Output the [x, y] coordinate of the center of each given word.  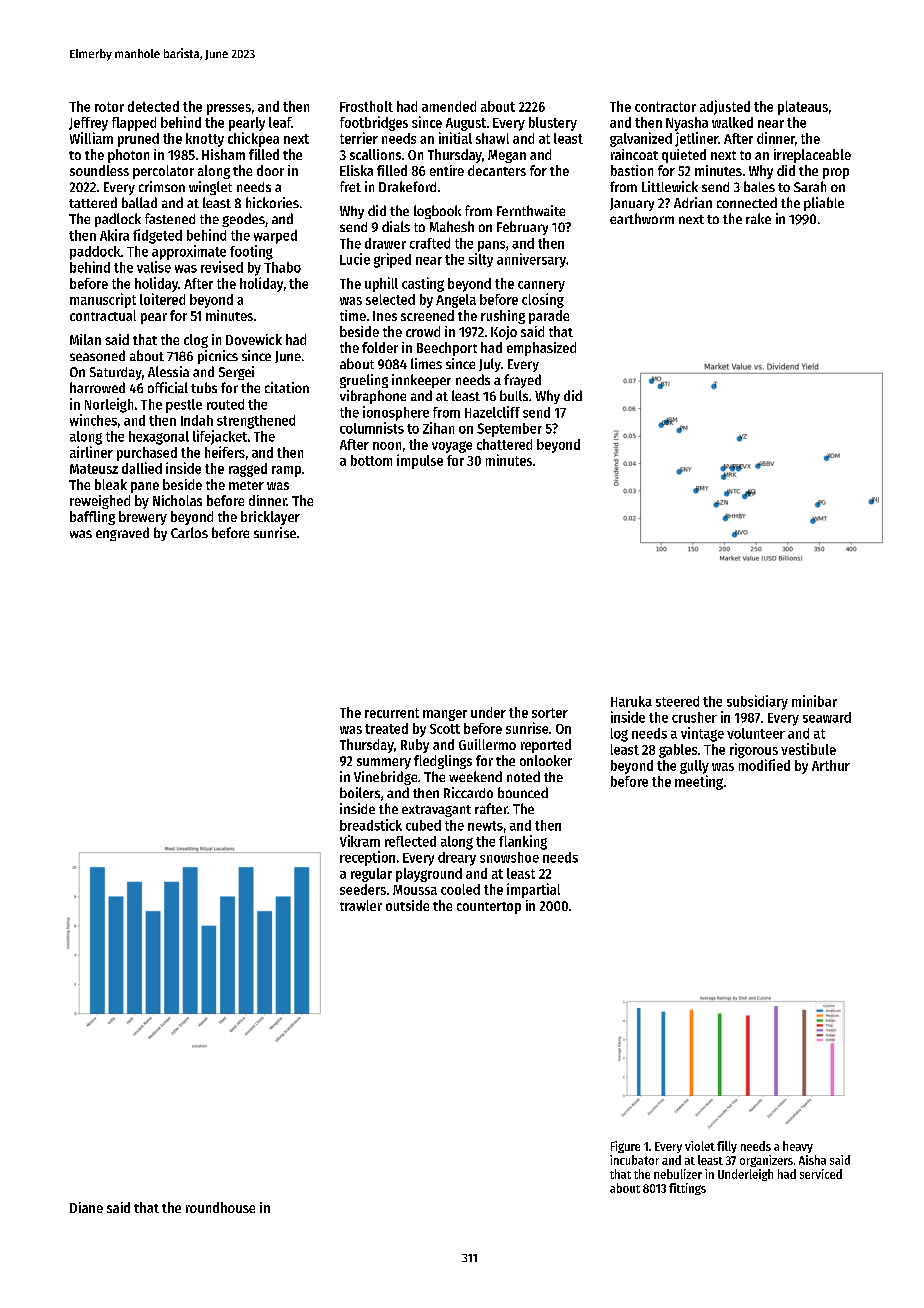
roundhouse [220, 1207]
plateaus [803, 108]
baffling [92, 518]
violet [700, 1146]
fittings [687, 1189]
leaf [280, 122]
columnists [372, 428]
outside [407, 905]
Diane [86, 1207]
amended [449, 106]
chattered [504, 444]
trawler [361, 905]
